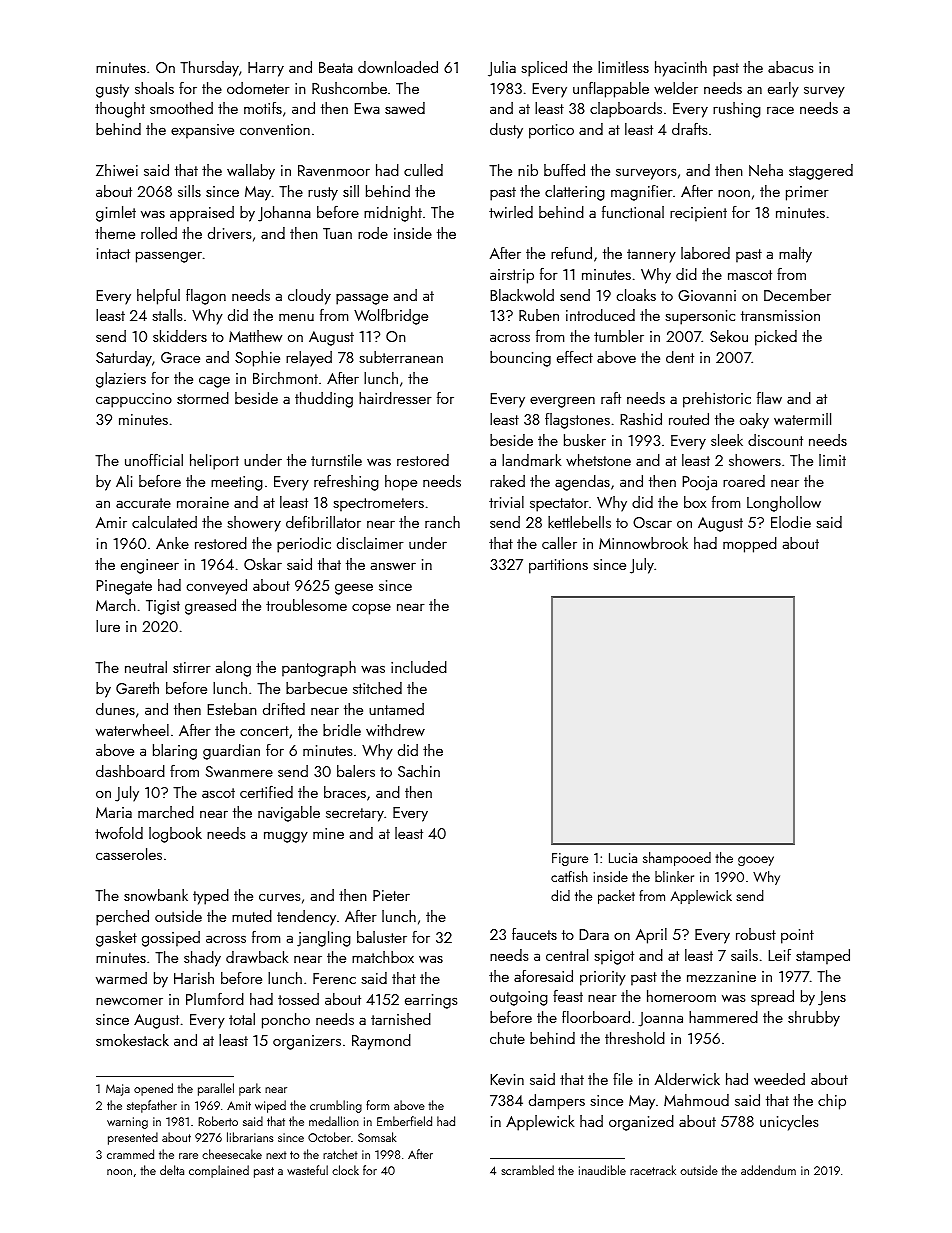 Image resolution: width=952 pixels, height=1233 pixels. What do you see at coordinates (527, 1170) in the screenshot?
I see `scrambled` at bounding box center [527, 1170].
